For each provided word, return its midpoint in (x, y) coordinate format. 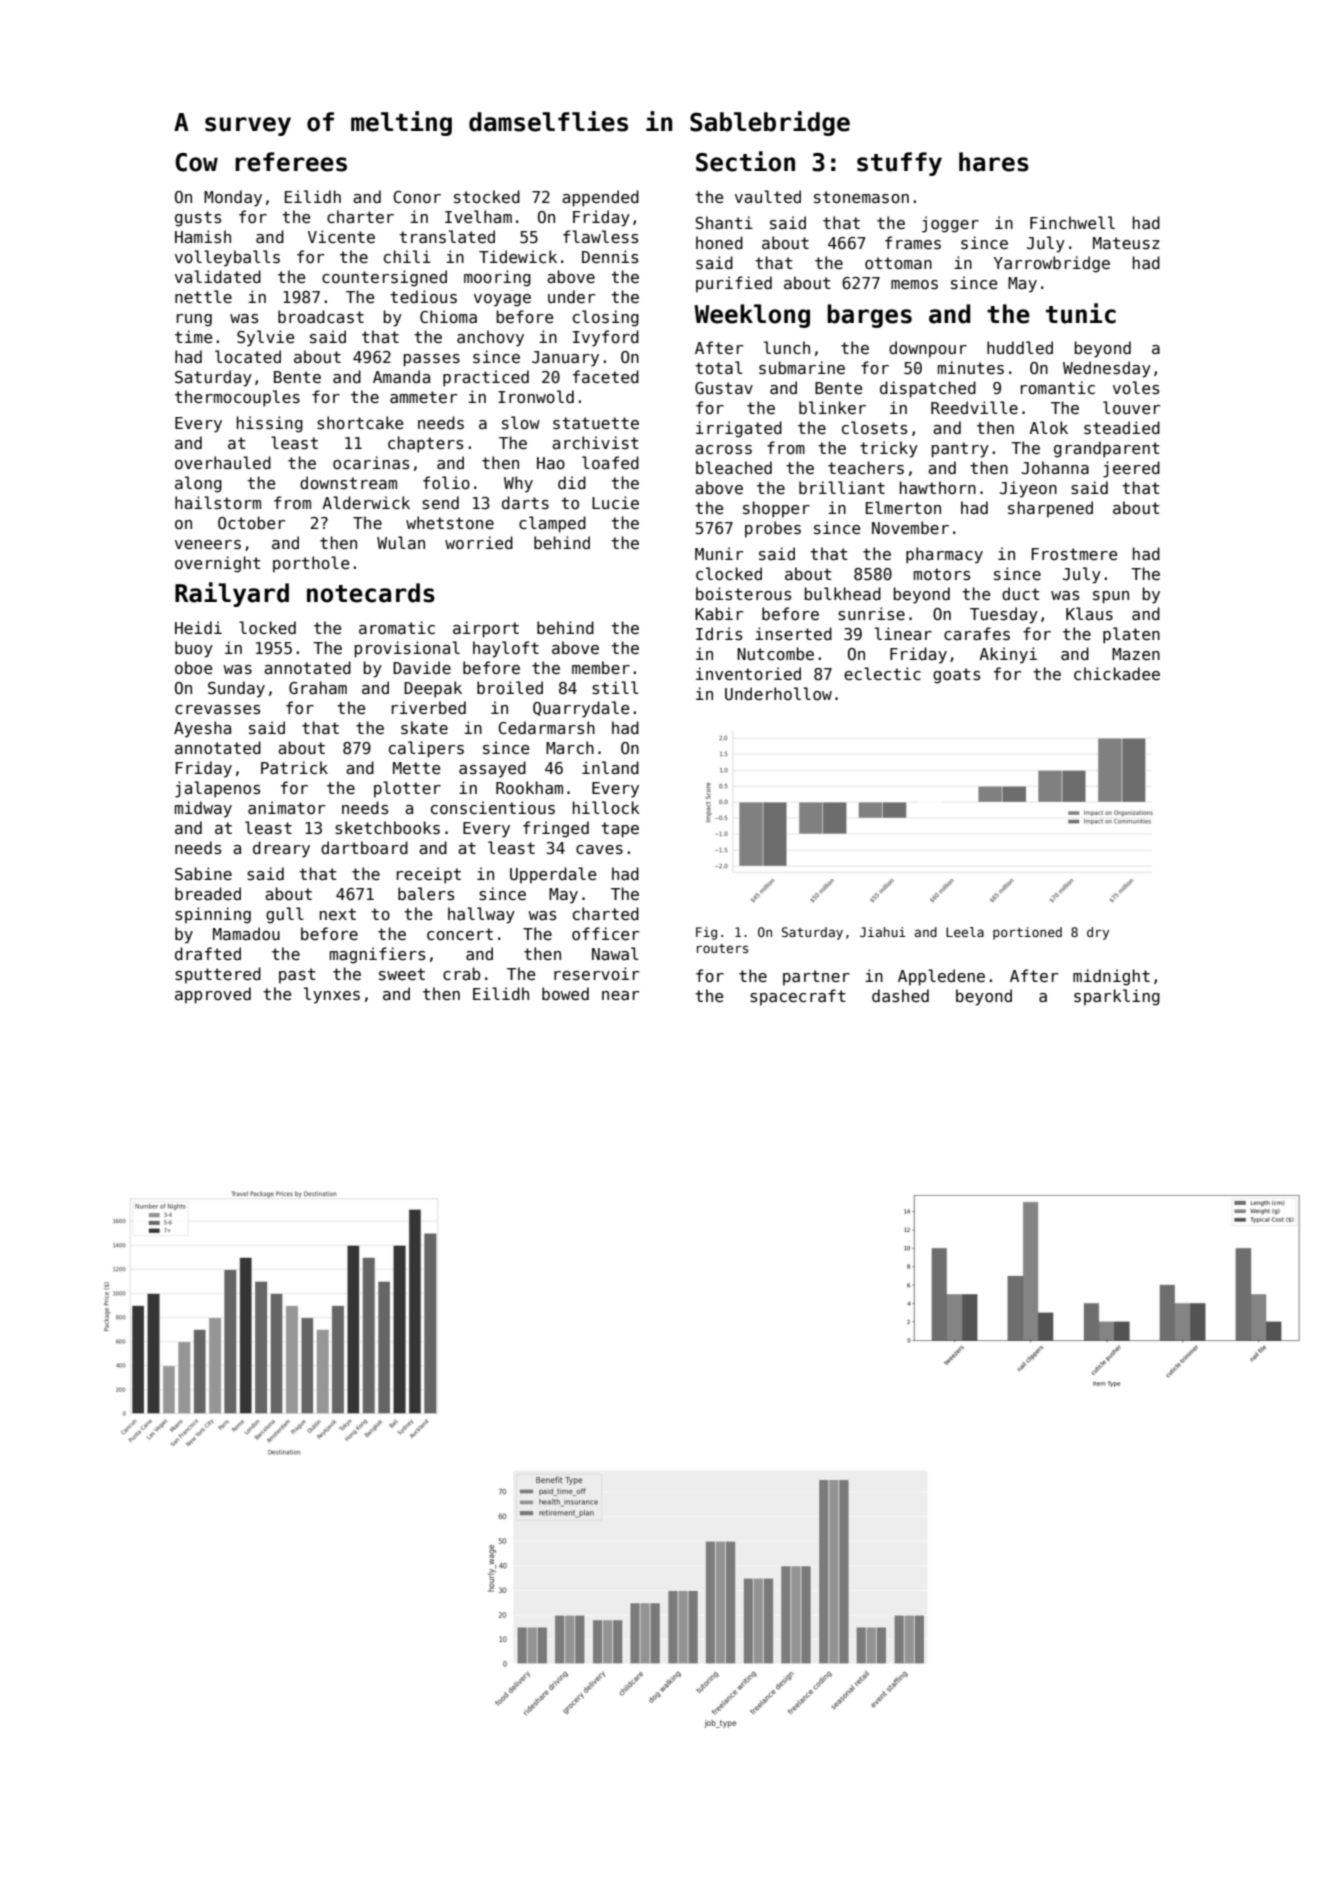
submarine (802, 368)
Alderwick (366, 502)
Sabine (203, 873)
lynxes (332, 995)
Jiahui (883, 932)
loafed (610, 462)
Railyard (232, 594)
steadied (1122, 428)
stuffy (899, 164)
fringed (556, 829)
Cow (196, 162)
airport (486, 629)
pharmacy (944, 555)
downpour (928, 349)
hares (994, 162)
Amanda (401, 376)
